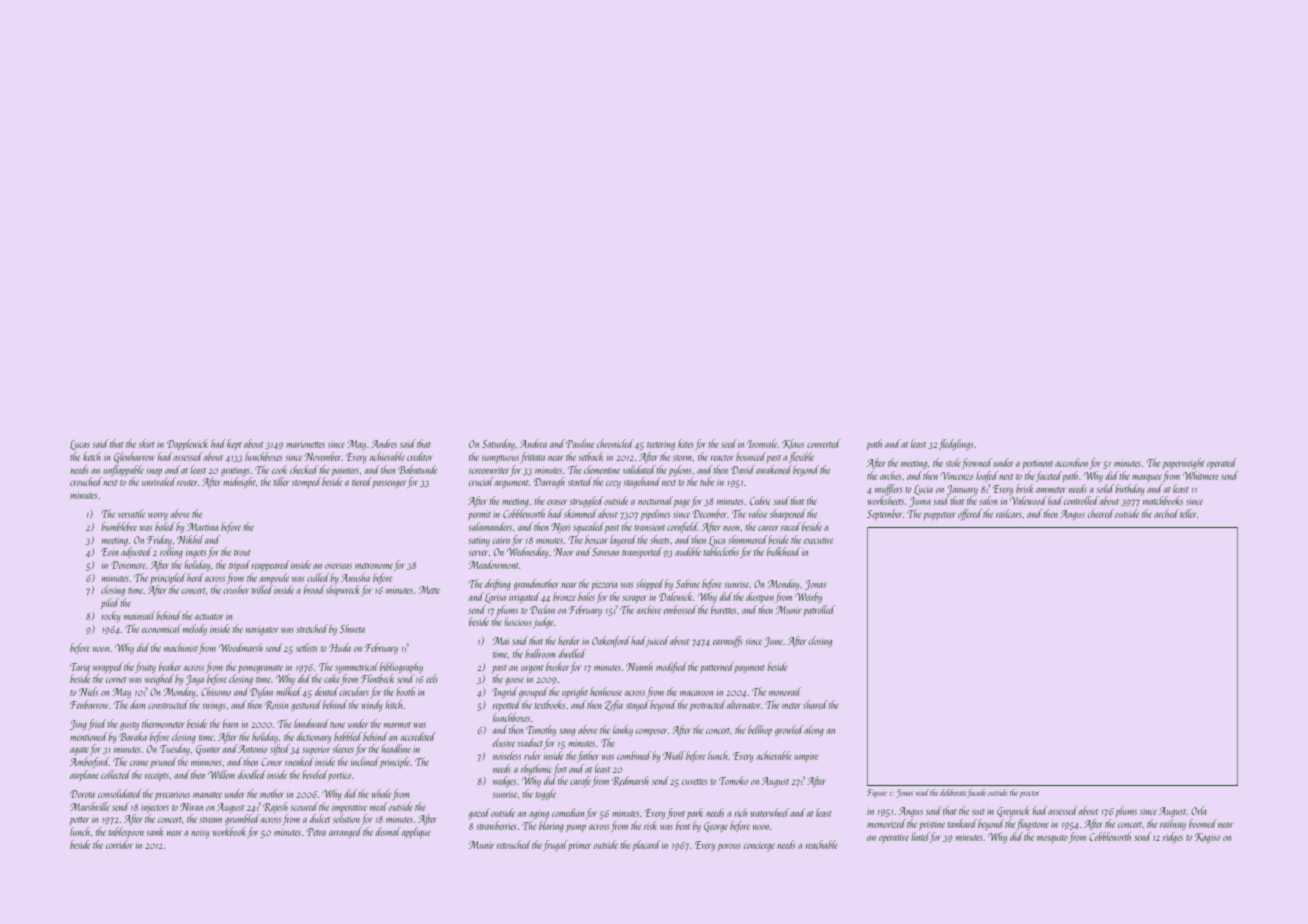  Describe the element at coordinates (181, 647) in the document. I see `machinist` at that location.
